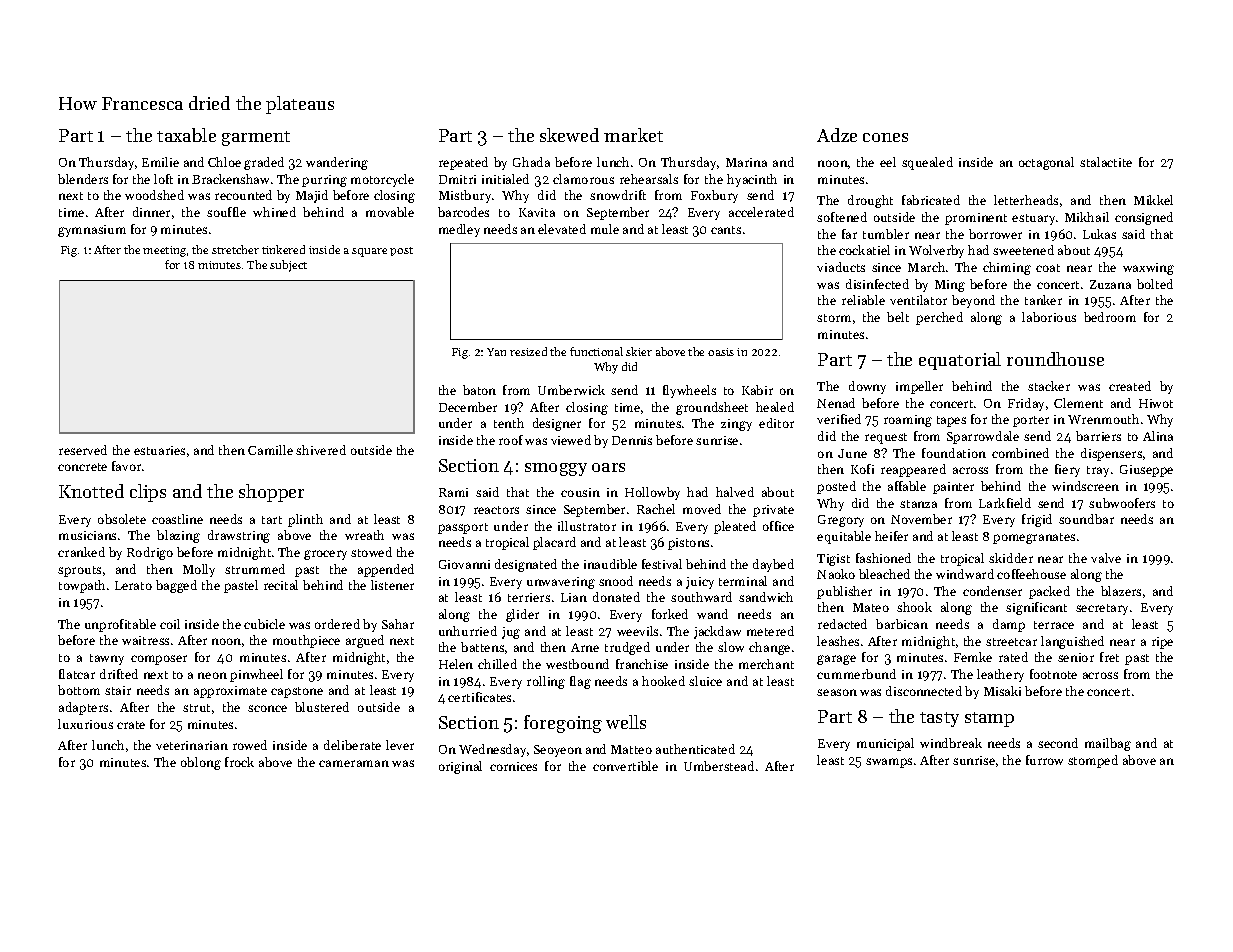  I want to click on reactors, so click(496, 510).
